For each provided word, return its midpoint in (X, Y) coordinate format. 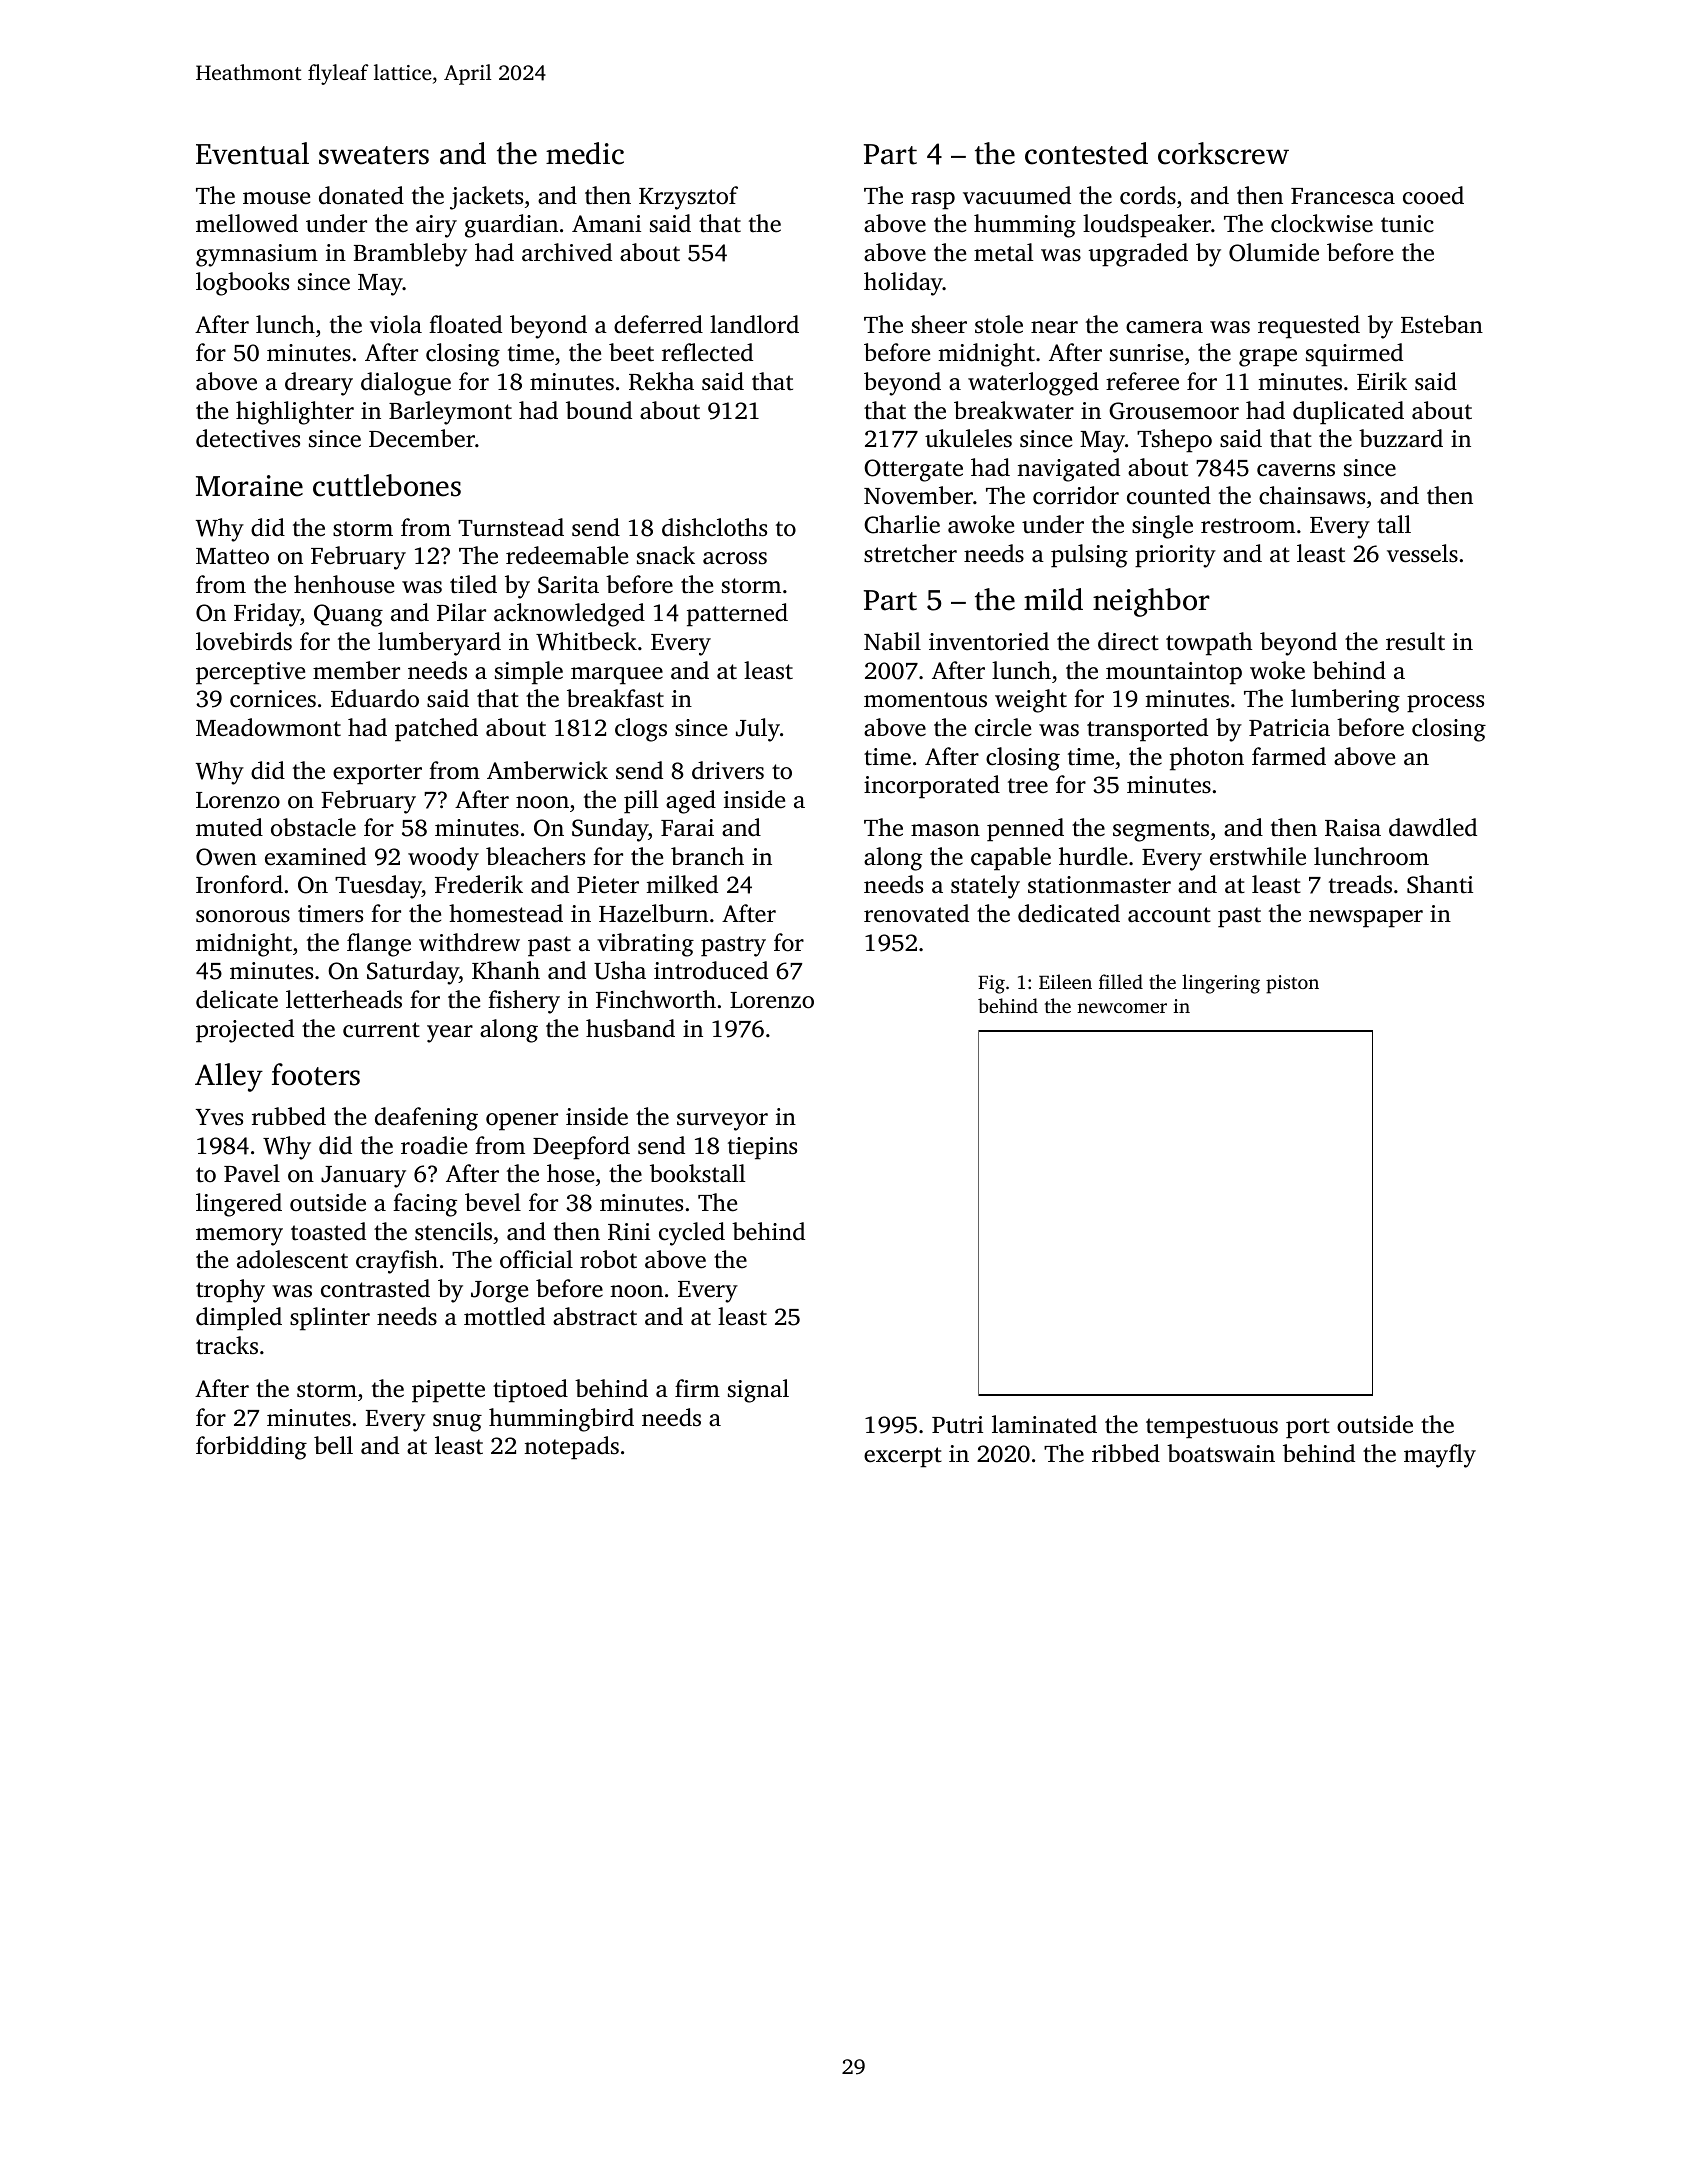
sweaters (374, 155)
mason (945, 830)
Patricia (1289, 728)
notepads (571, 1448)
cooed (1433, 195)
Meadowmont (268, 727)
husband (630, 1028)
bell (333, 1445)
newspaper (1366, 919)
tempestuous (1212, 1428)
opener (522, 1122)
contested (1086, 153)
